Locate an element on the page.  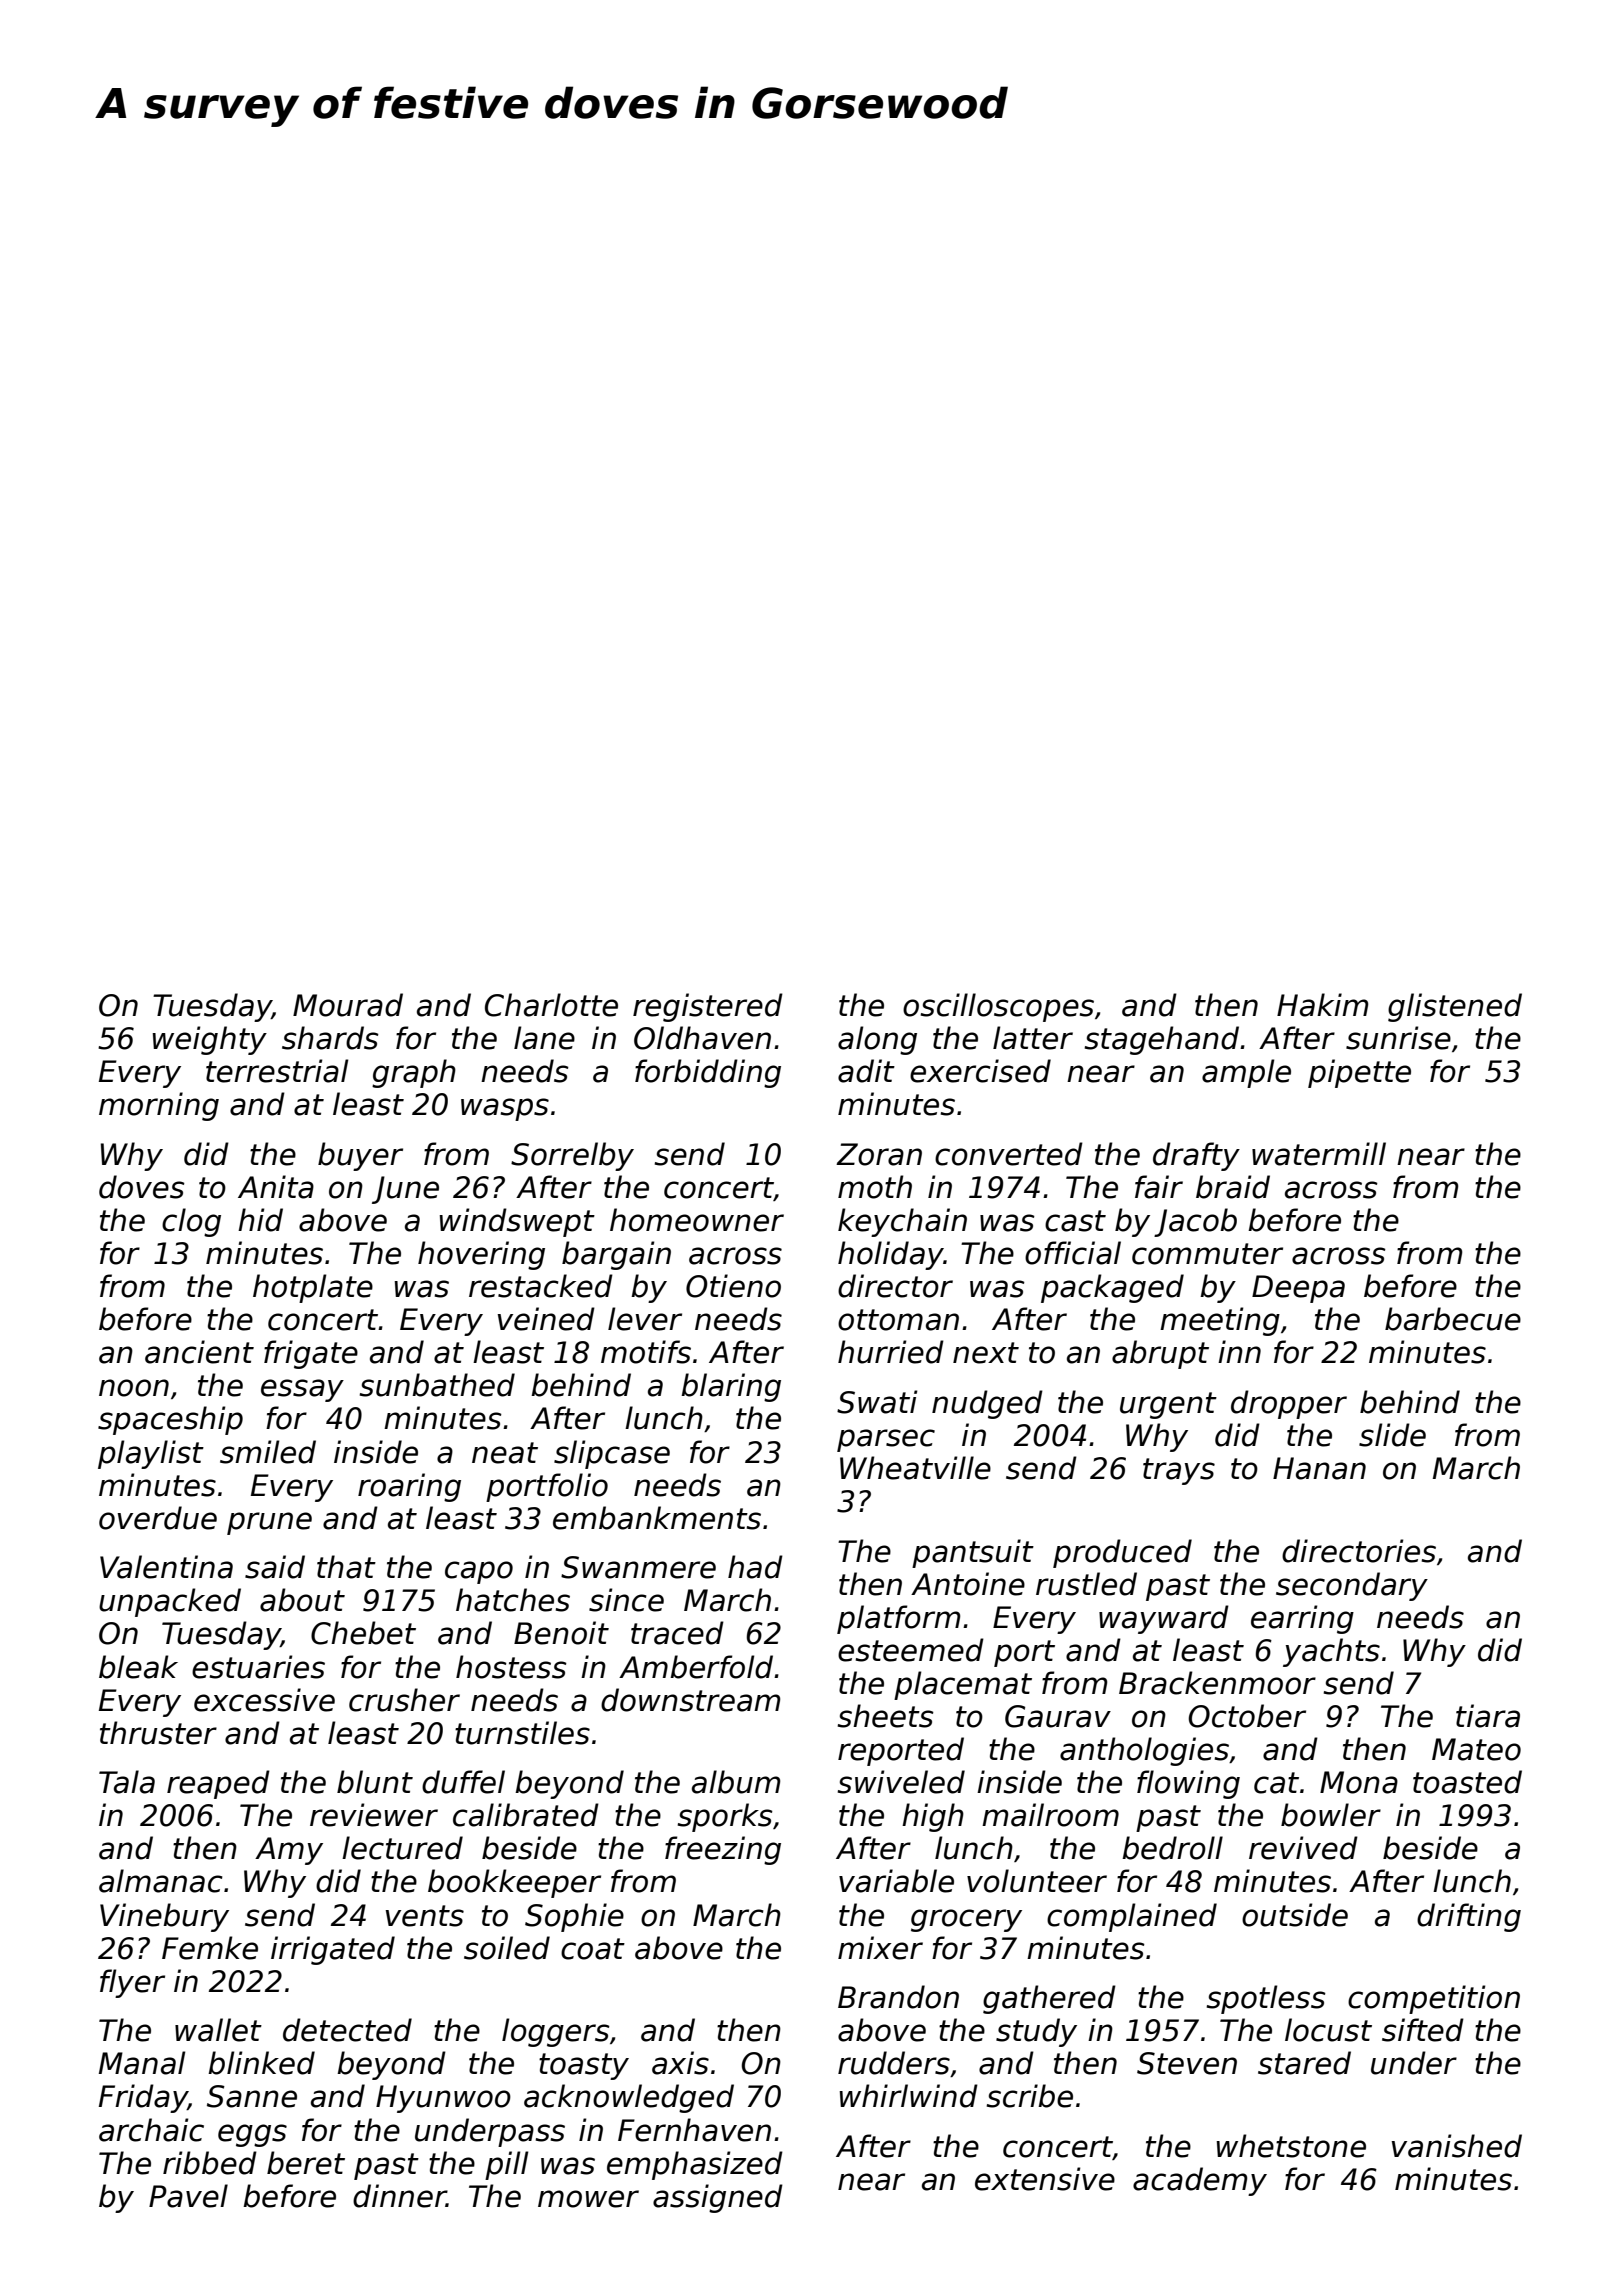
hatches is located at coordinates (513, 1600).
